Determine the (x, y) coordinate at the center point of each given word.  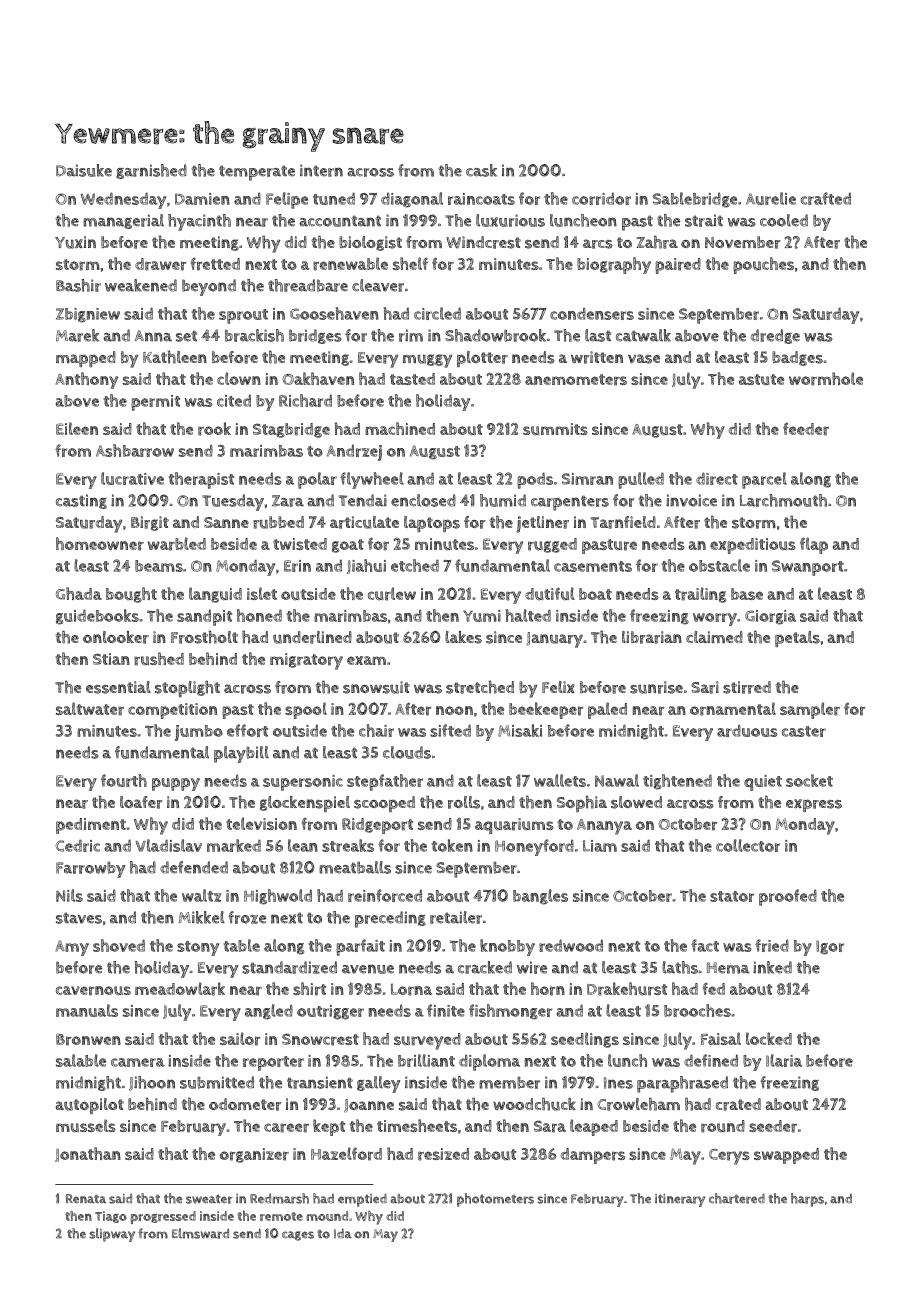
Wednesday (123, 200)
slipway (112, 1235)
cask (481, 170)
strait (704, 220)
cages (298, 1236)
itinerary (680, 1200)
